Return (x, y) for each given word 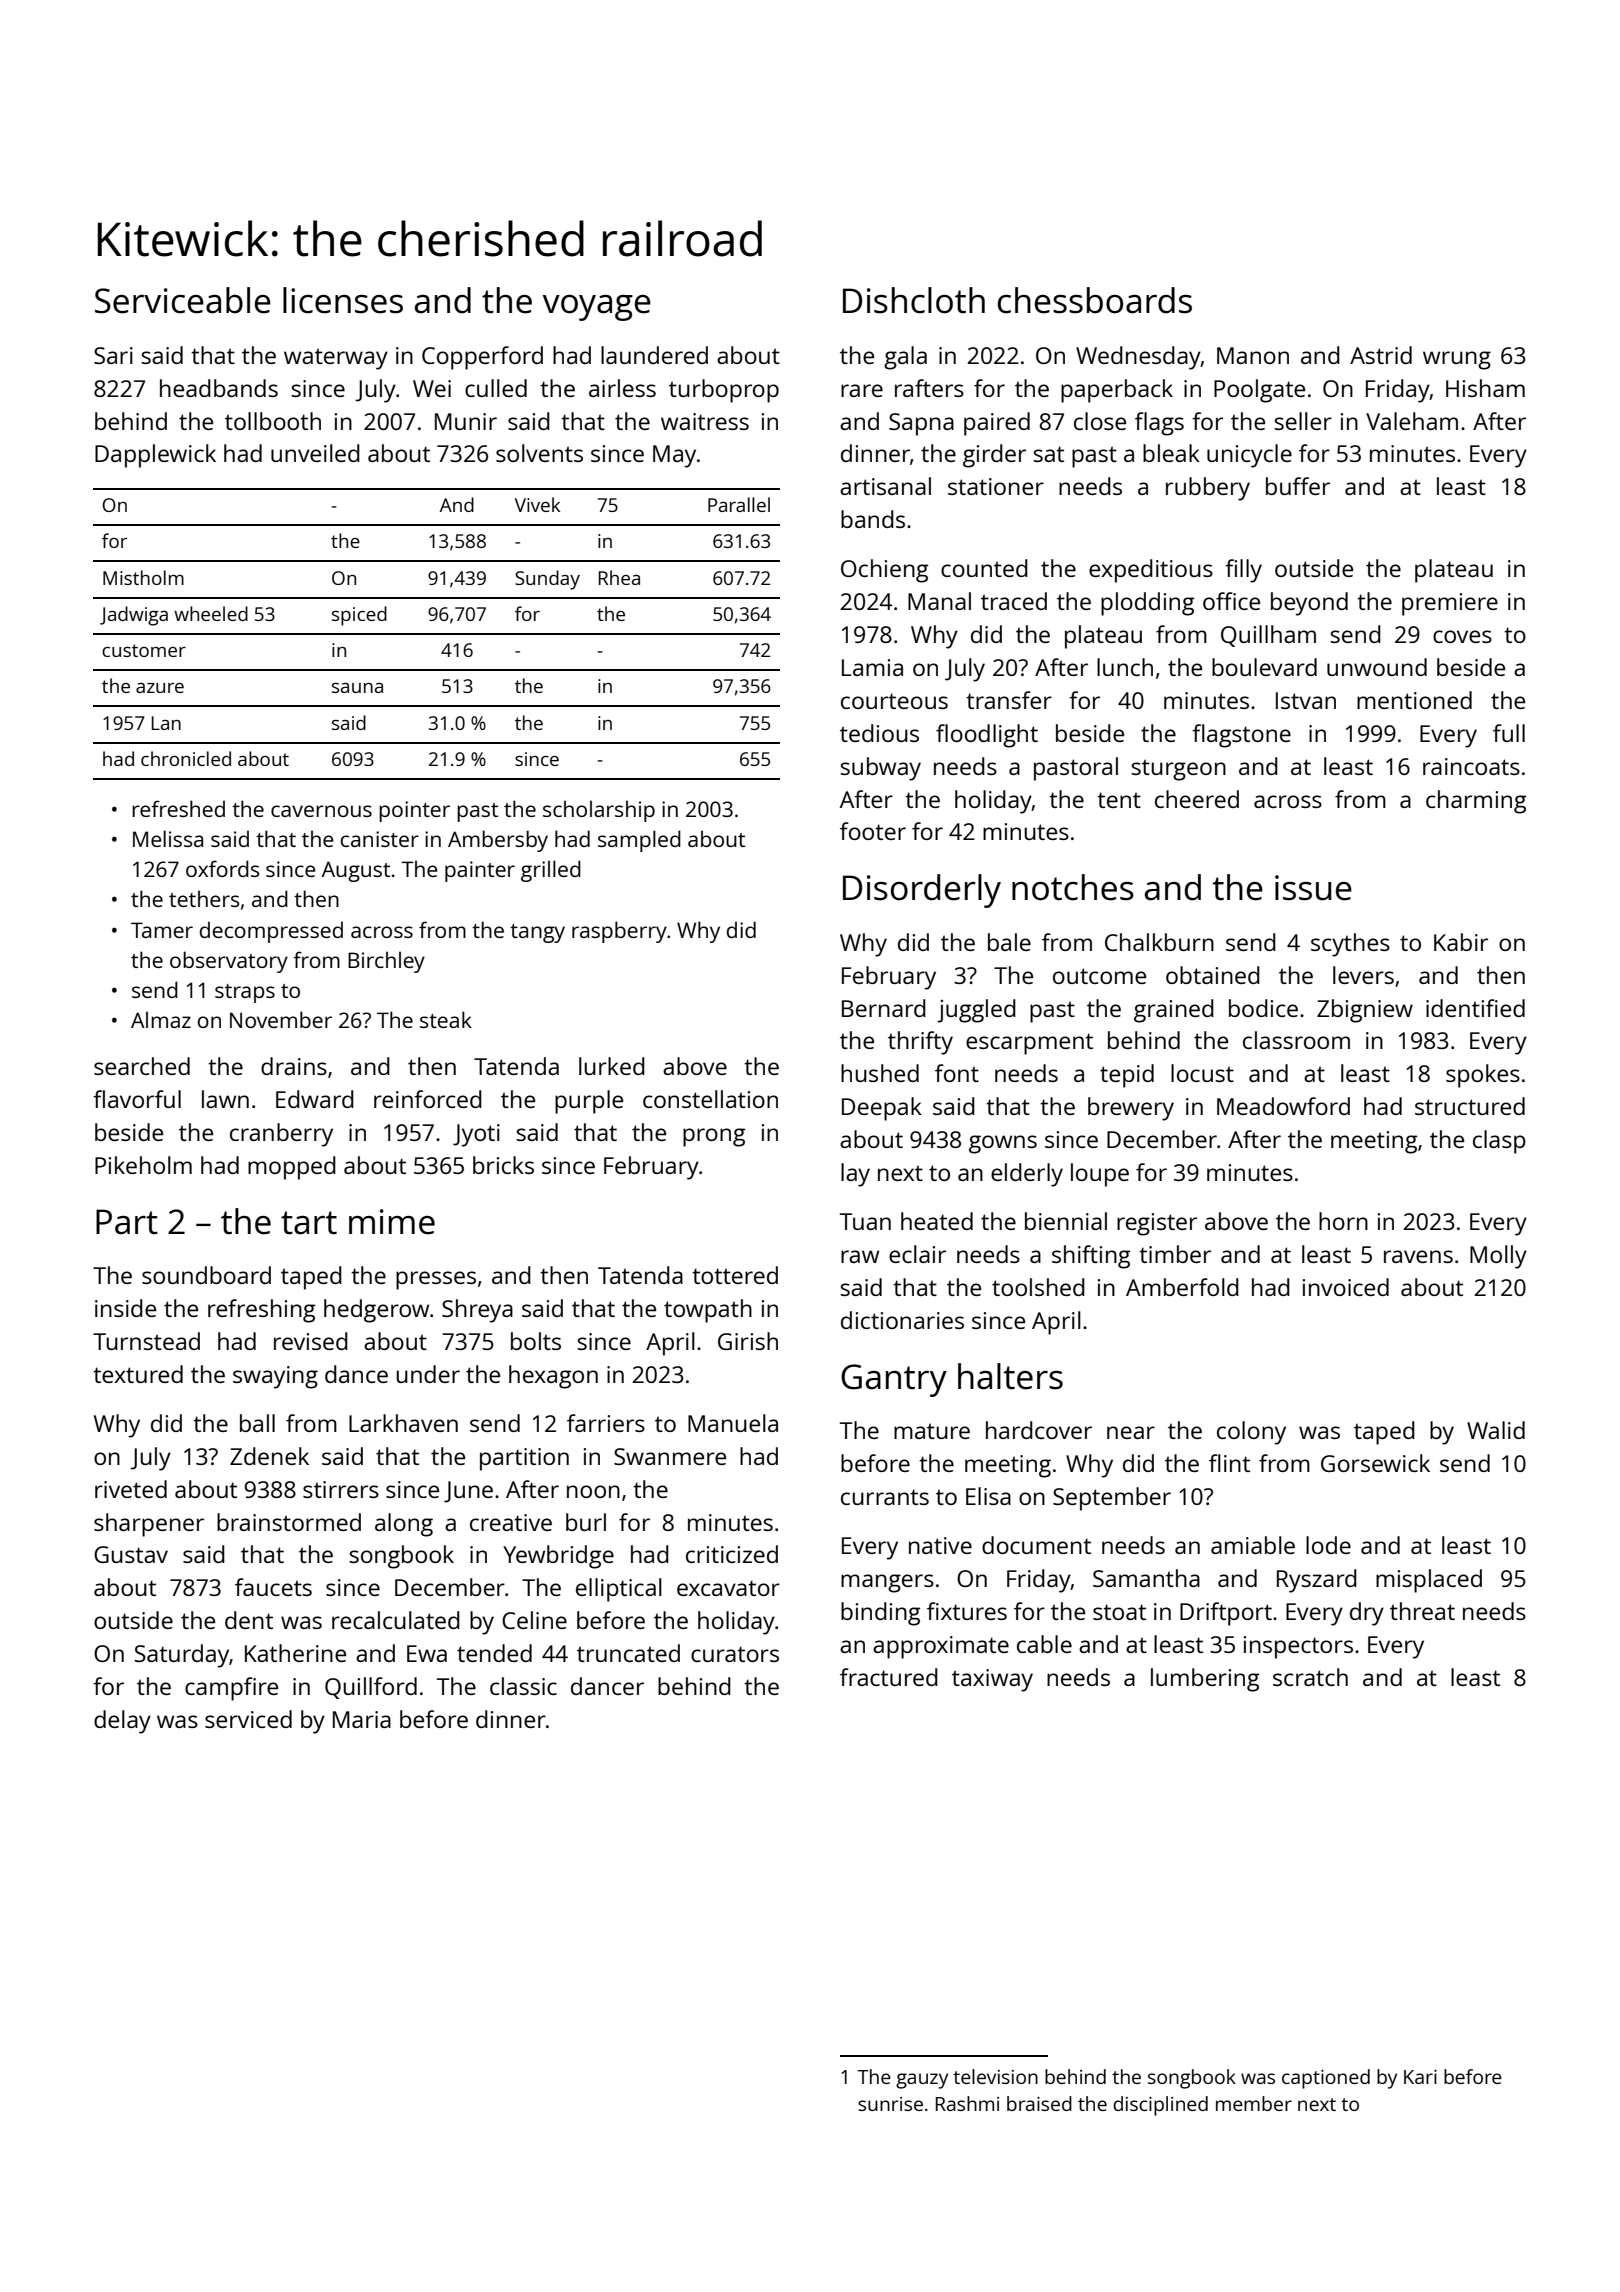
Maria (362, 1719)
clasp (1499, 1142)
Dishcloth (914, 300)
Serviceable (183, 300)
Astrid (1381, 355)
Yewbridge (558, 1557)
